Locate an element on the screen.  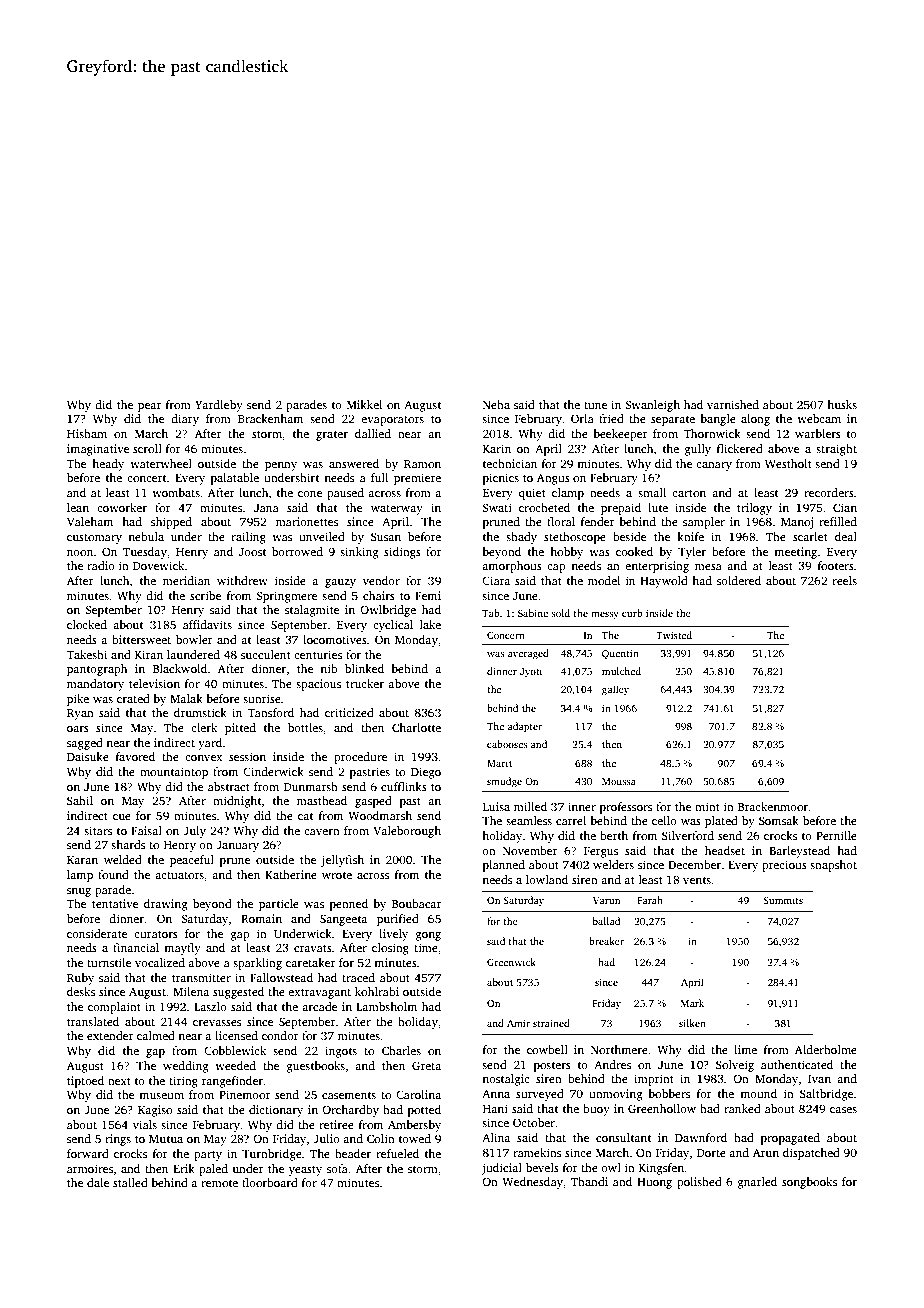
Kagiso is located at coordinates (155, 1111).
